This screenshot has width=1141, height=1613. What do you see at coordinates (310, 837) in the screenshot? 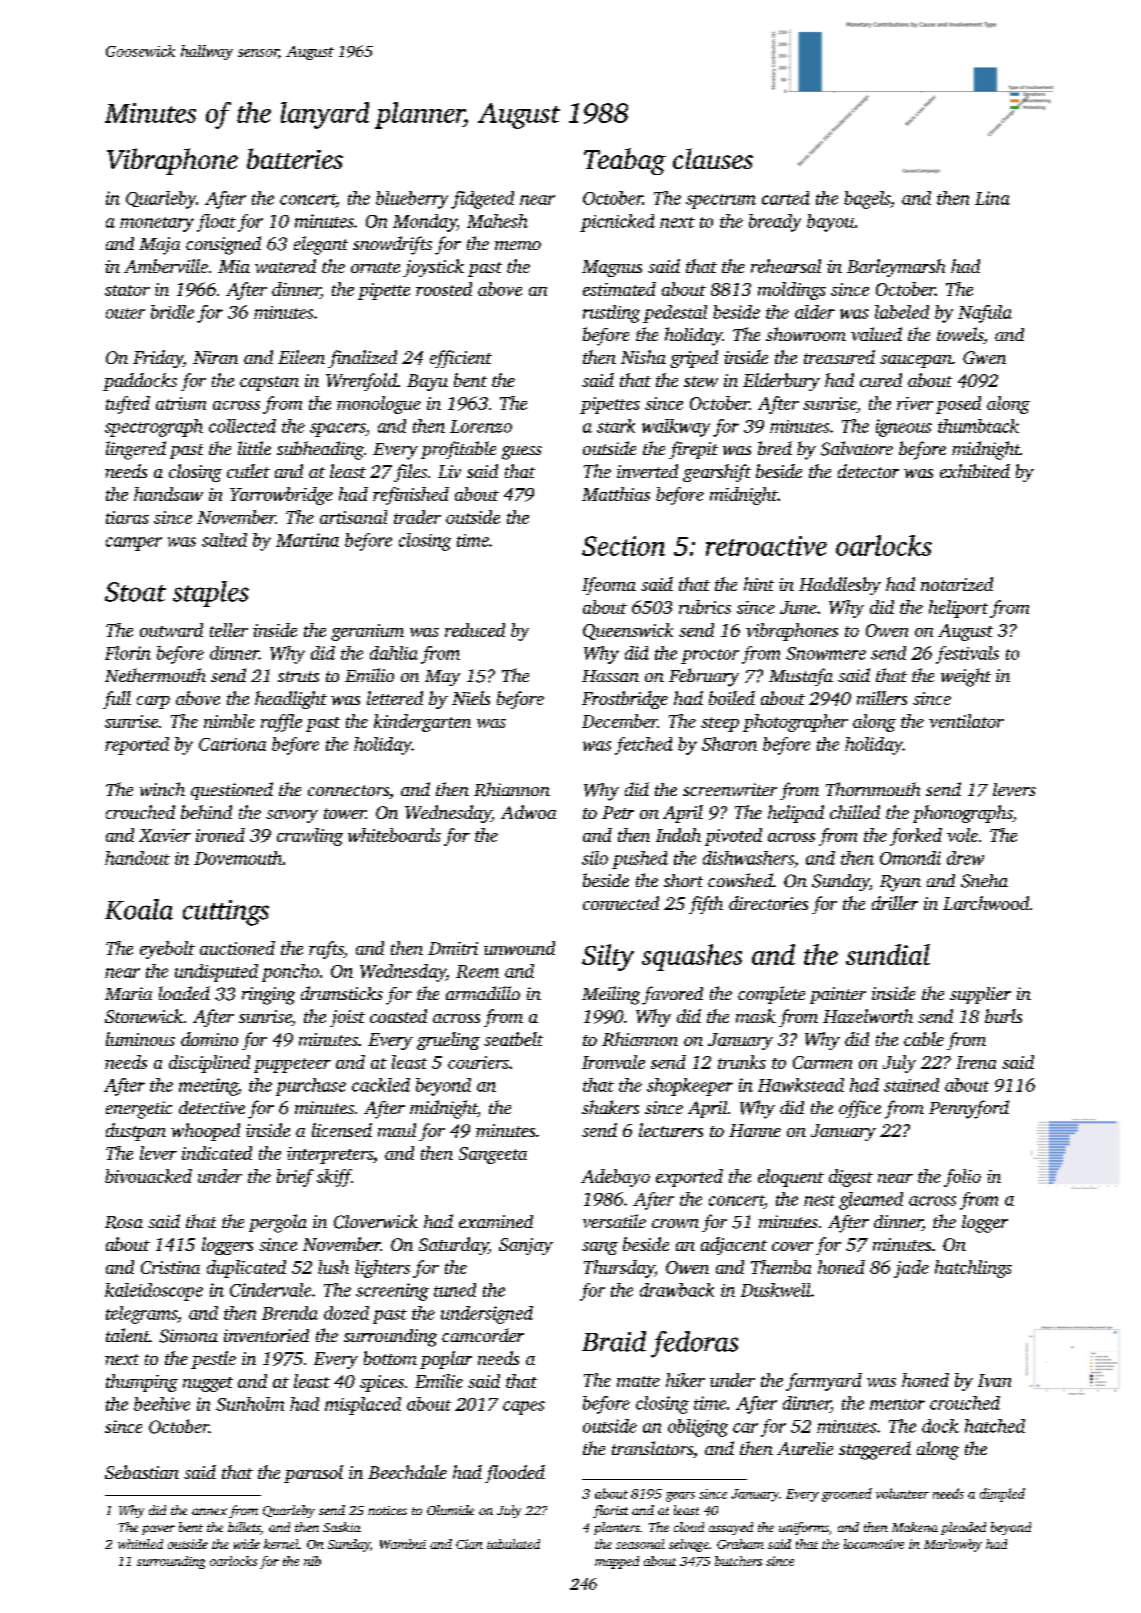
I see `crawling` at bounding box center [310, 837].
